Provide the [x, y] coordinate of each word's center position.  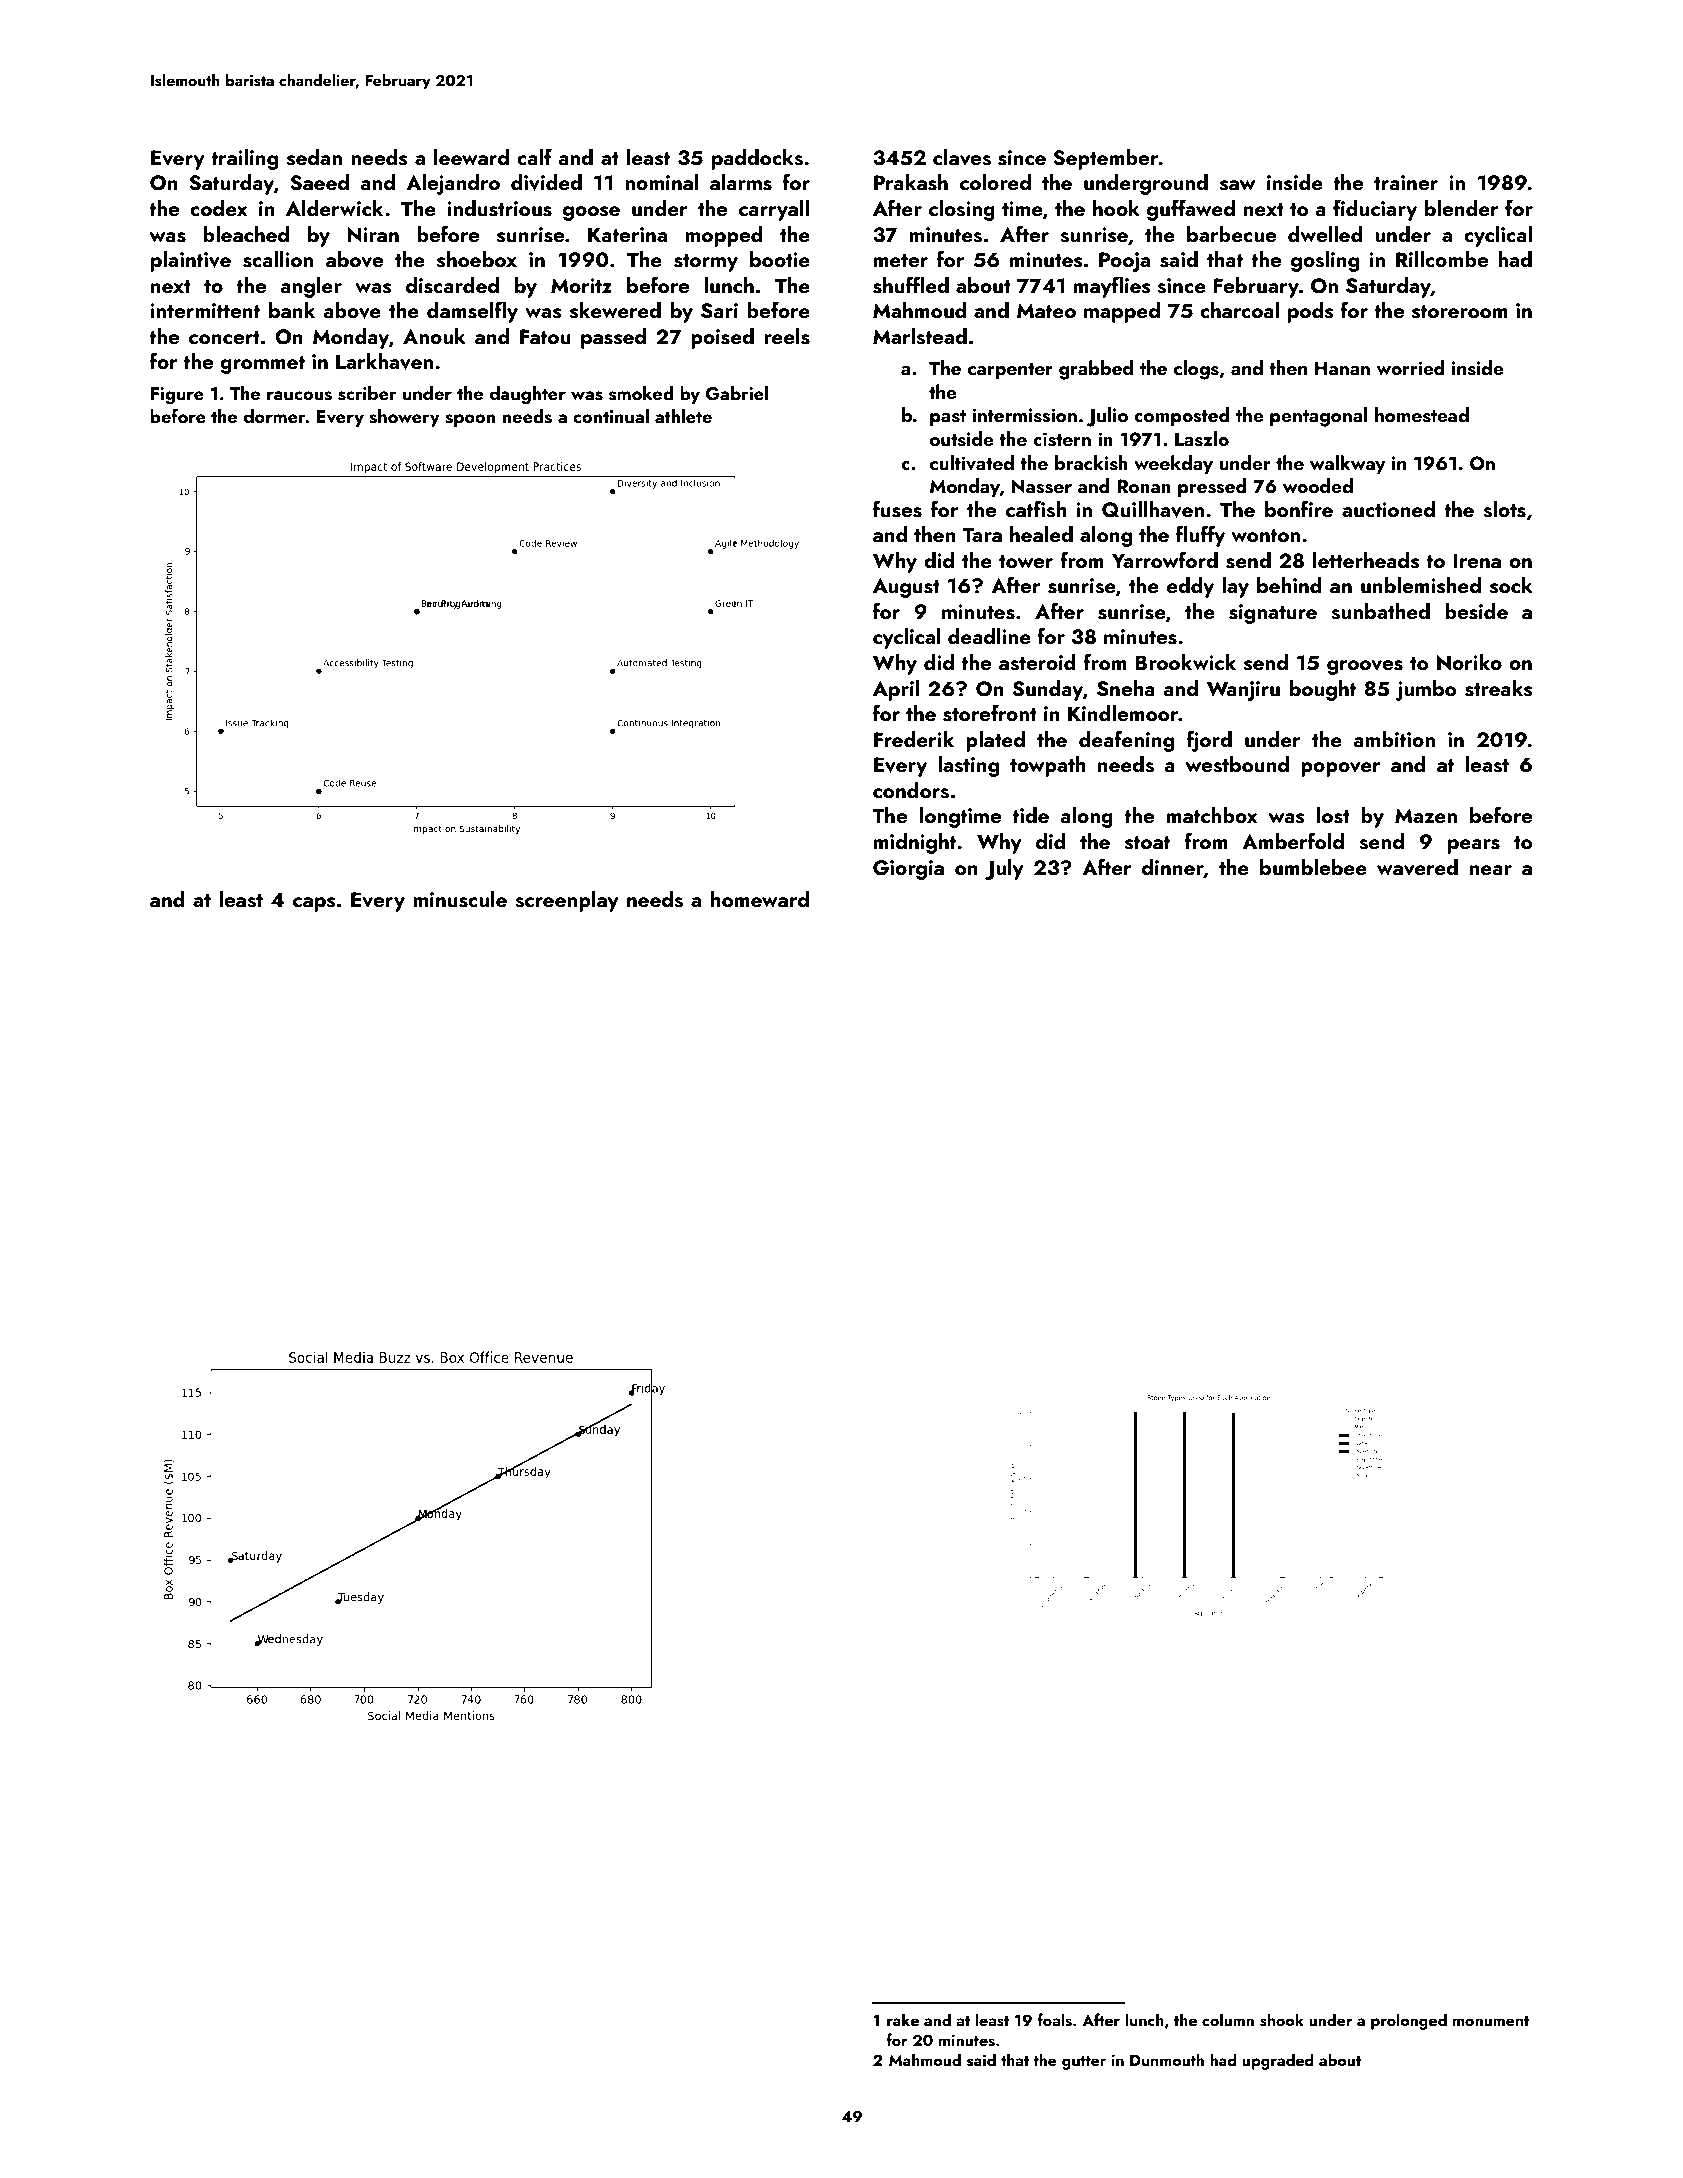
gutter [1084, 2063]
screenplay [567, 901]
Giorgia [908, 870]
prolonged [1409, 2021]
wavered [1417, 867]
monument [1491, 2021]
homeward [760, 899]
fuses [897, 509]
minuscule [460, 899]
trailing [244, 159]
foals [1054, 2020]
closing [962, 210]
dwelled [1325, 234]
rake [903, 2019]
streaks [1499, 688]
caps [314, 904]
